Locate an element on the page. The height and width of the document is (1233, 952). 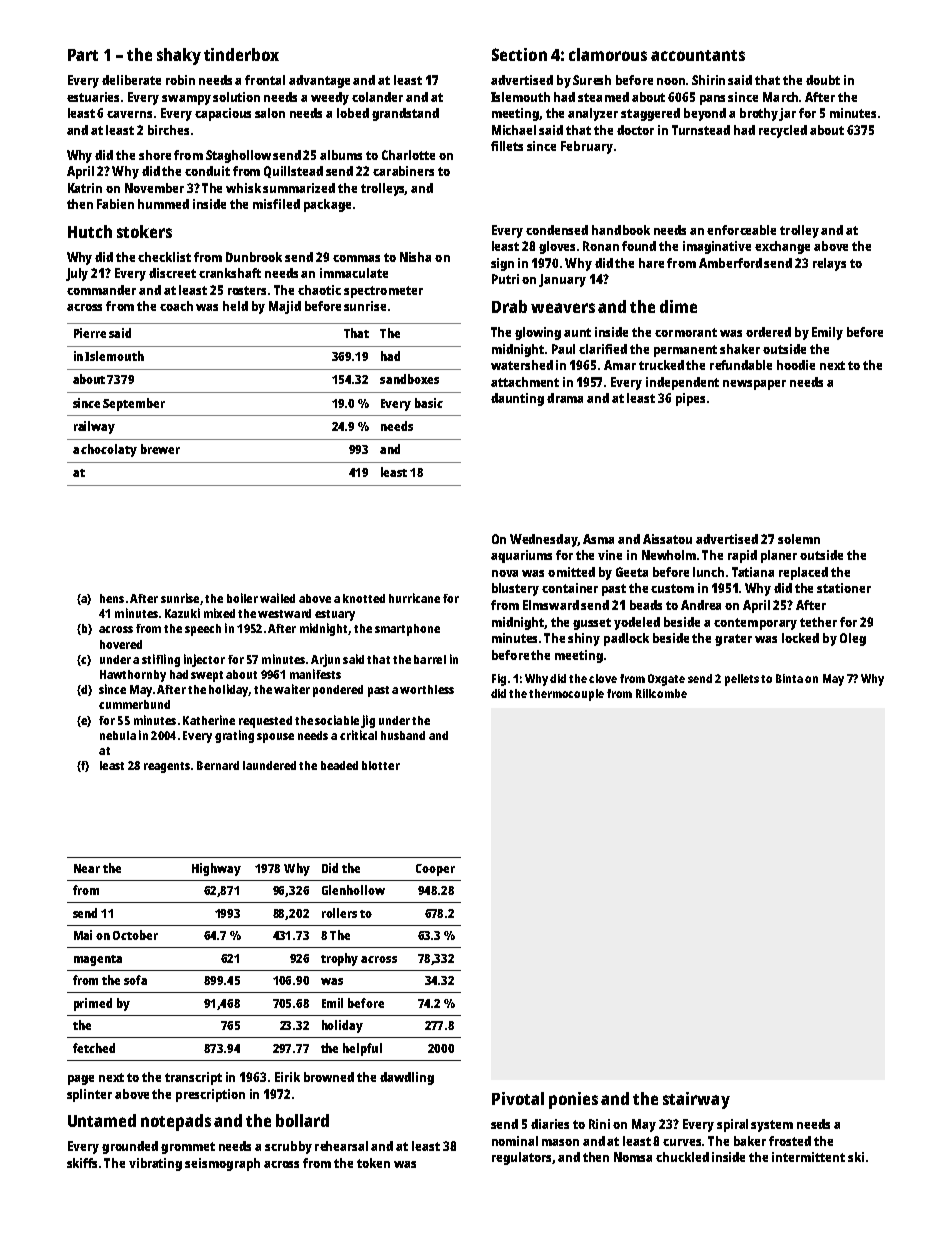
aquariums is located at coordinates (521, 556).
